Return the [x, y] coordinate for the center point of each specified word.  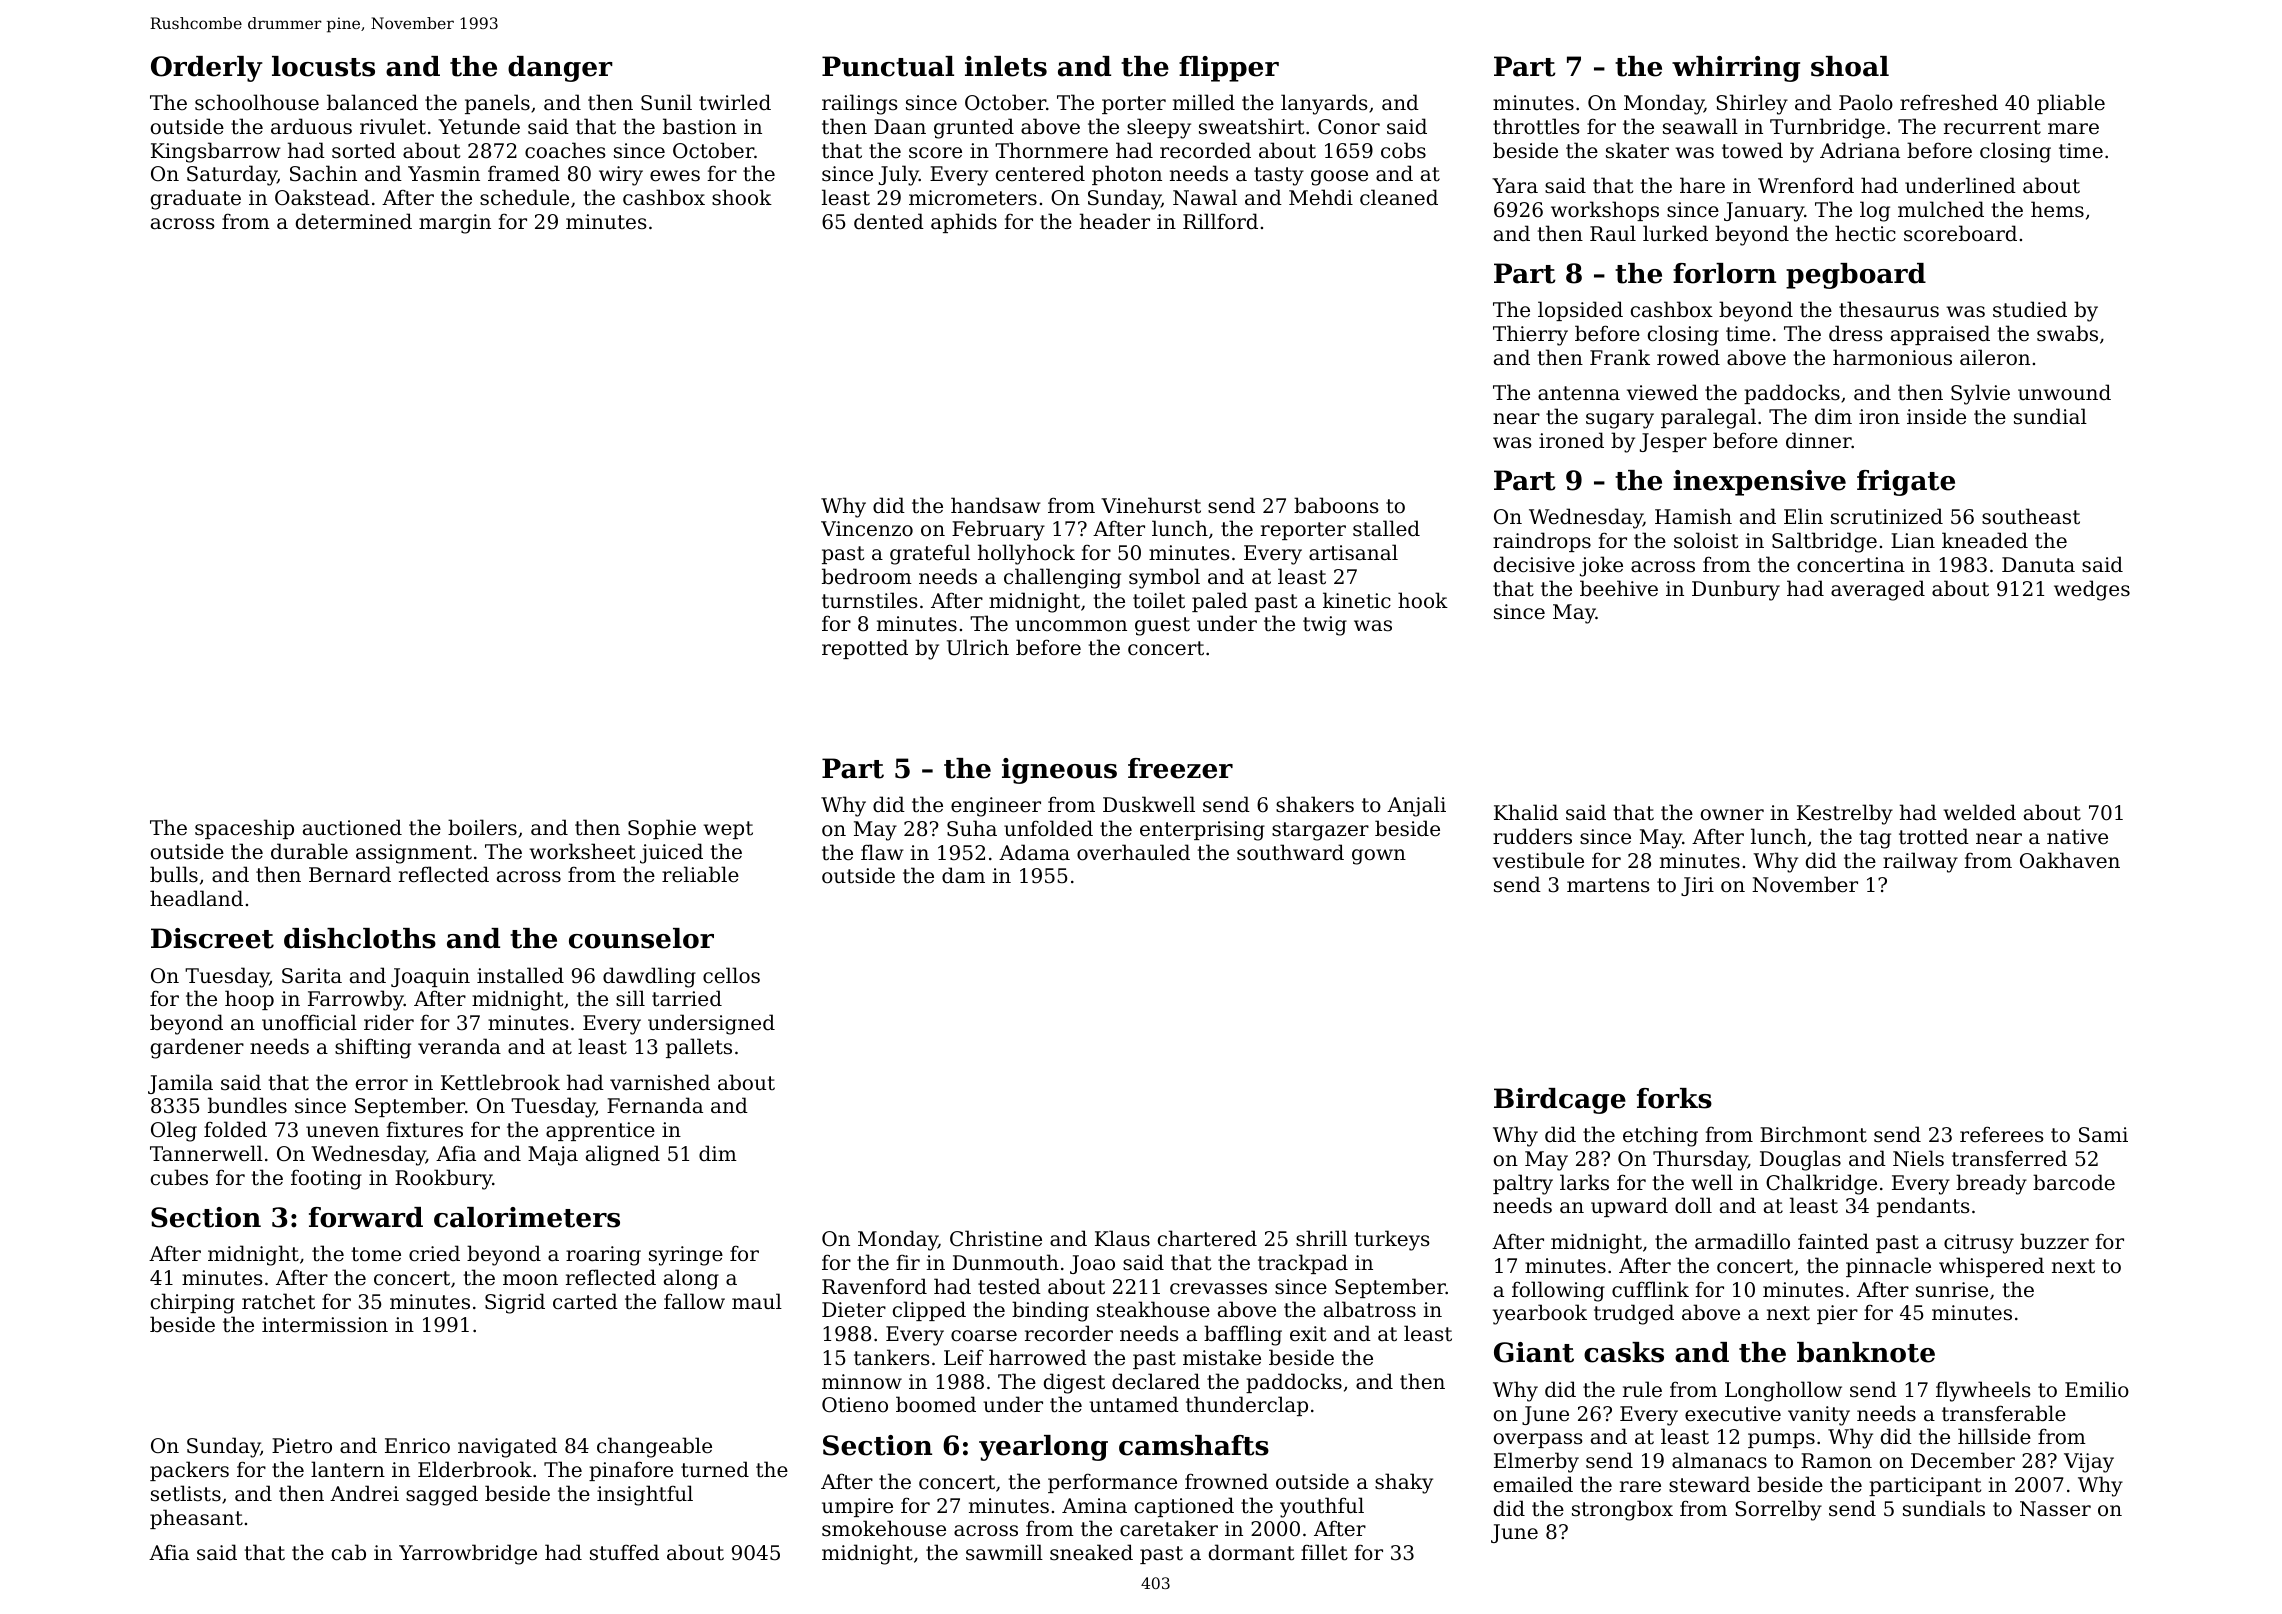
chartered [1207, 1238]
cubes [179, 1177]
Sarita [312, 976]
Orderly [206, 69]
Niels [1918, 1158]
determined [354, 221]
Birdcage [1560, 1101]
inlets [1006, 66]
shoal [1850, 66]
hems [2057, 209]
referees [2001, 1134]
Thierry [1530, 335]
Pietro [302, 1446]
